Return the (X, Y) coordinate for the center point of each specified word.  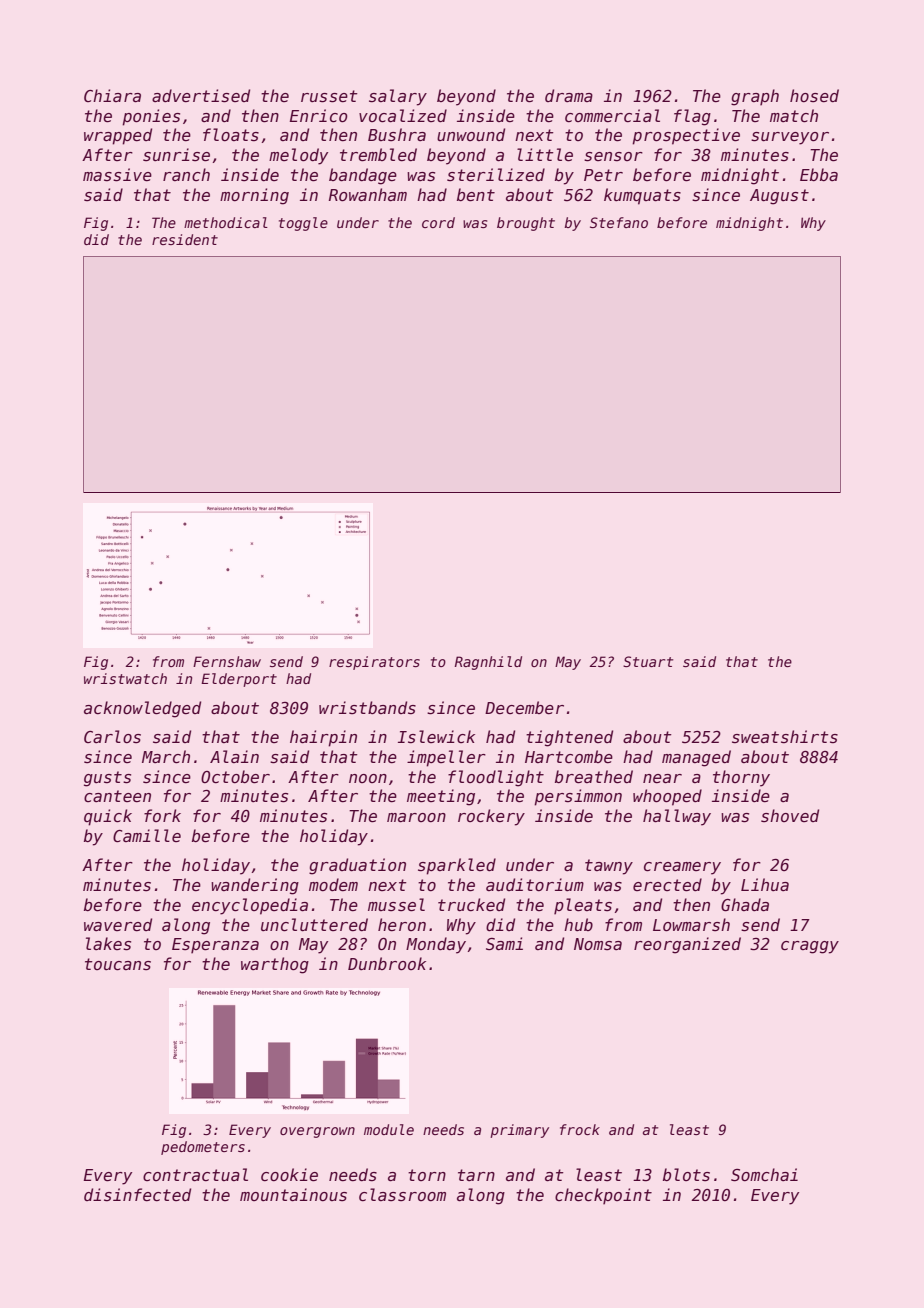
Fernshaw (227, 661)
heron (402, 925)
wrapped (118, 136)
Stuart (648, 661)
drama (569, 95)
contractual (195, 1175)
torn (427, 1175)
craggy (810, 947)
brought (526, 224)
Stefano (619, 222)
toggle (303, 224)
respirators (374, 663)
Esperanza (215, 946)
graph (755, 97)
